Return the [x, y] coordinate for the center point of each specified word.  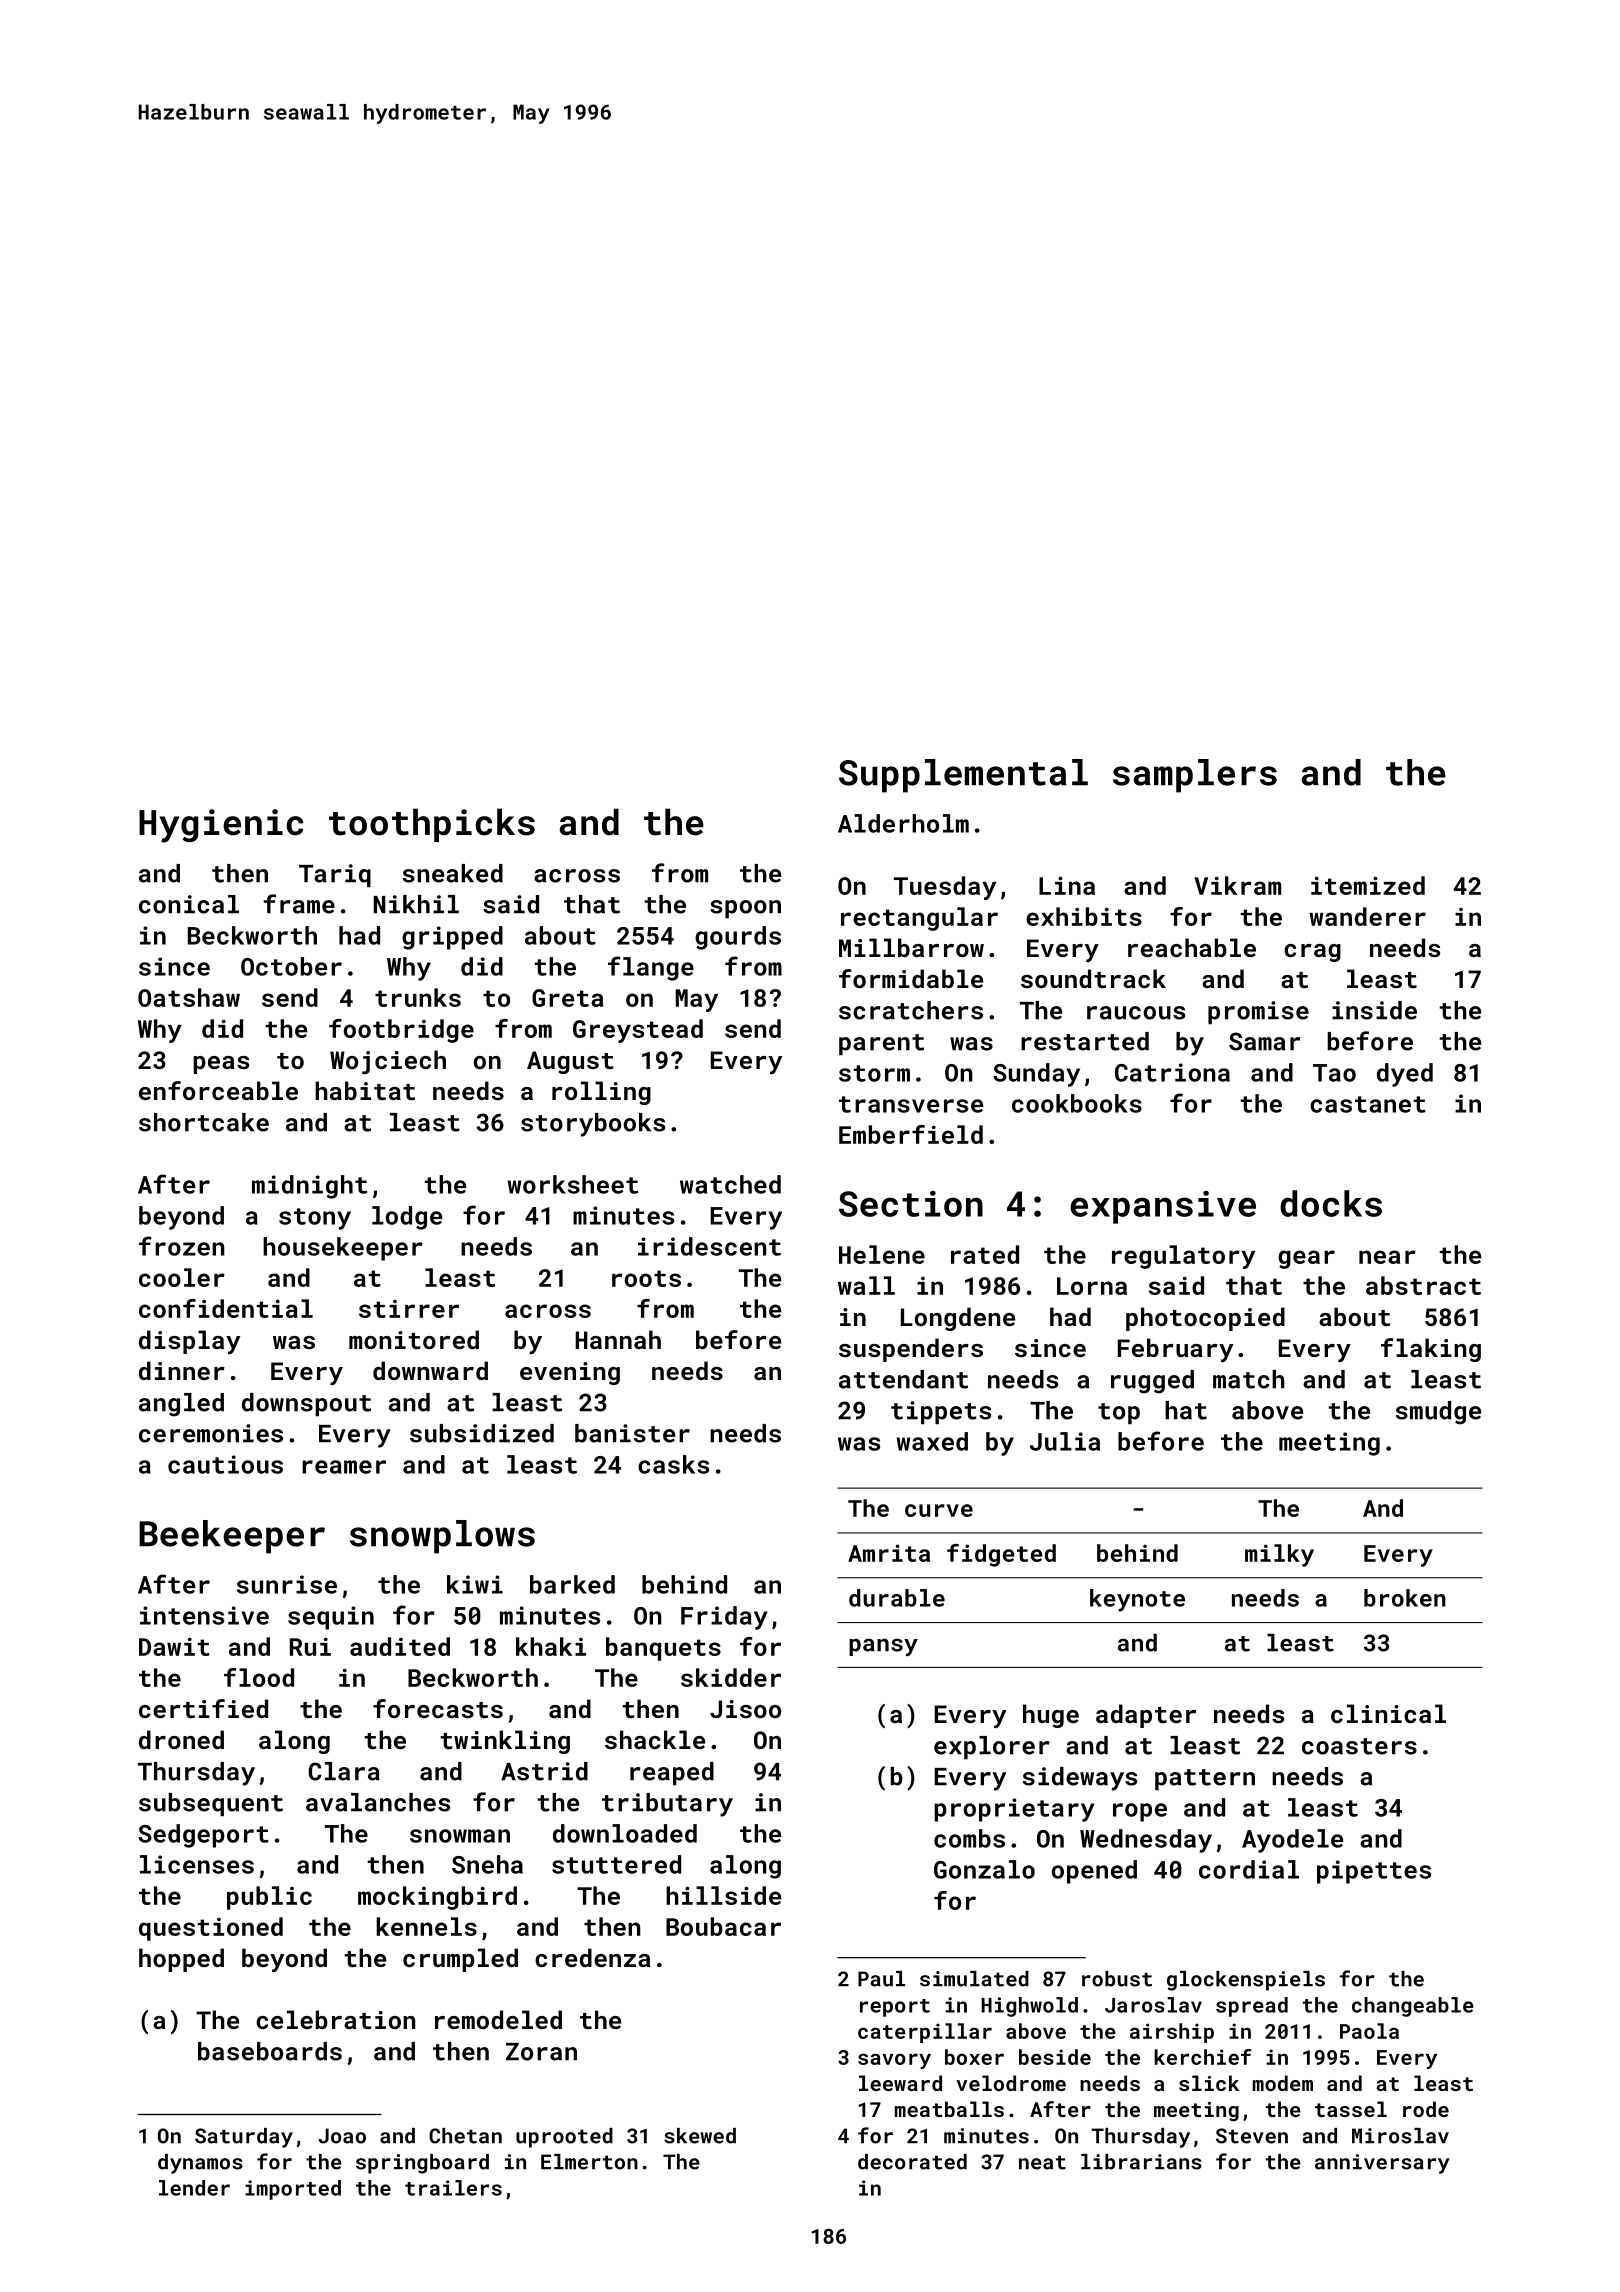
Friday [724, 1618]
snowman [460, 1836]
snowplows [442, 1537]
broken [1405, 1598]
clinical [1388, 1713]
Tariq [335, 875]
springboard [422, 2164]
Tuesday [945, 888]
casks [673, 1464]
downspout [306, 1404]
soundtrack [1093, 978]
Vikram [1237, 885]
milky [1279, 1555]
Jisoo [745, 1709]
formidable [911, 978]
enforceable [218, 1090]
